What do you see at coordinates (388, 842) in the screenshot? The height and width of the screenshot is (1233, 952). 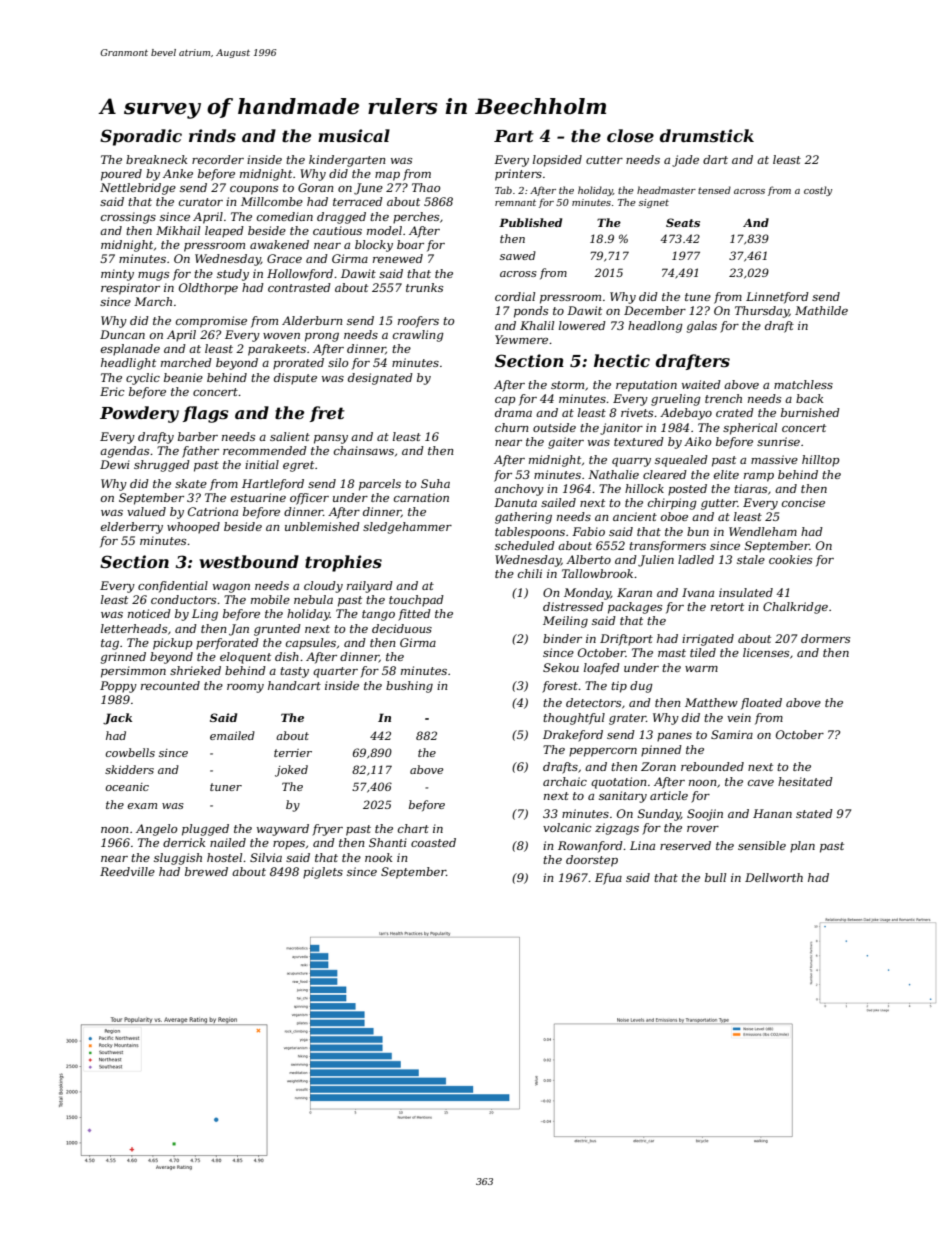 I see `Shanti` at bounding box center [388, 842].
